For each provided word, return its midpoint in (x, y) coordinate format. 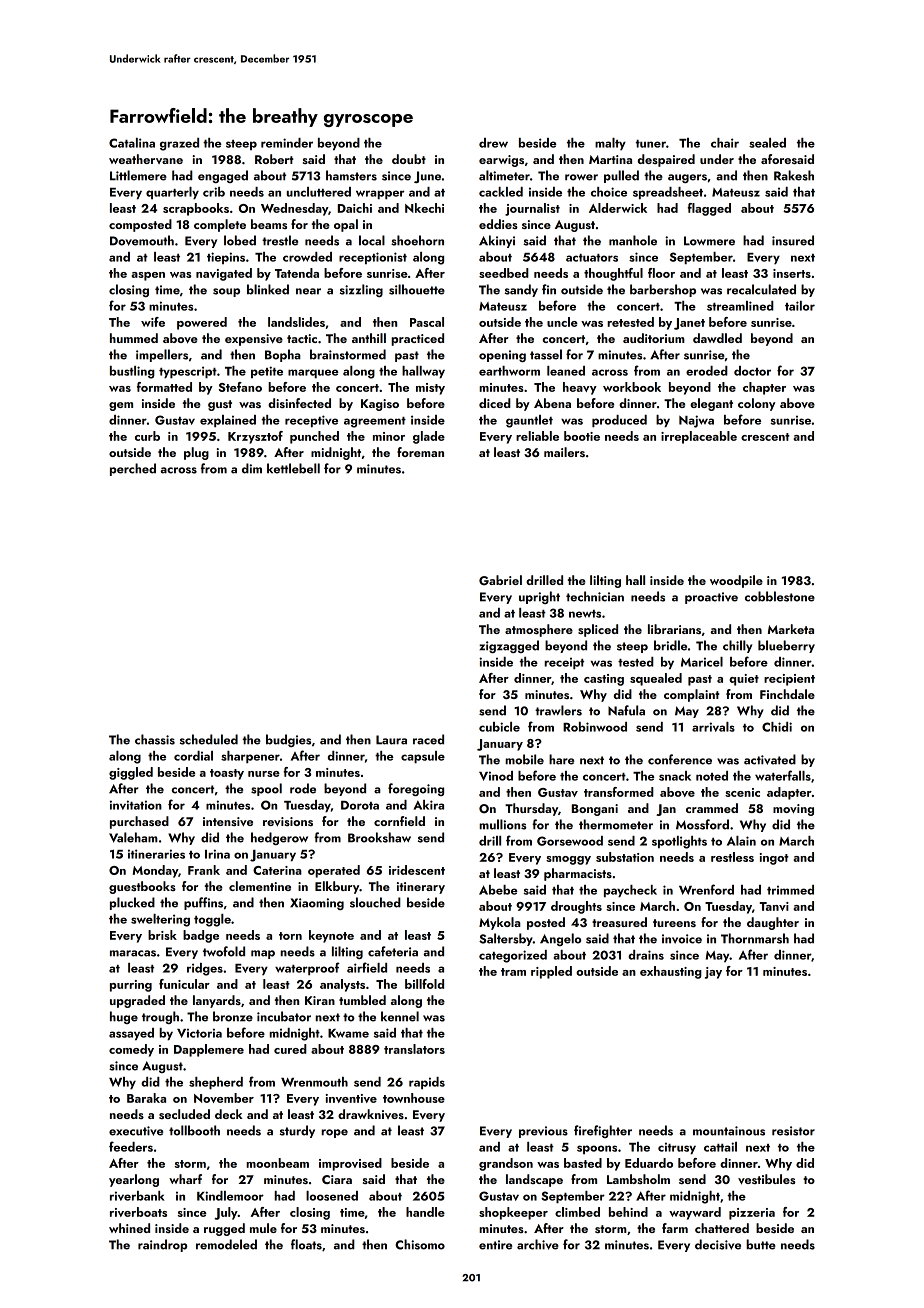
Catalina (132, 143)
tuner (650, 144)
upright (539, 597)
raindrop (163, 1245)
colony (756, 404)
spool (266, 789)
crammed (712, 808)
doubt (409, 159)
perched (133, 469)
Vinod (496, 776)
